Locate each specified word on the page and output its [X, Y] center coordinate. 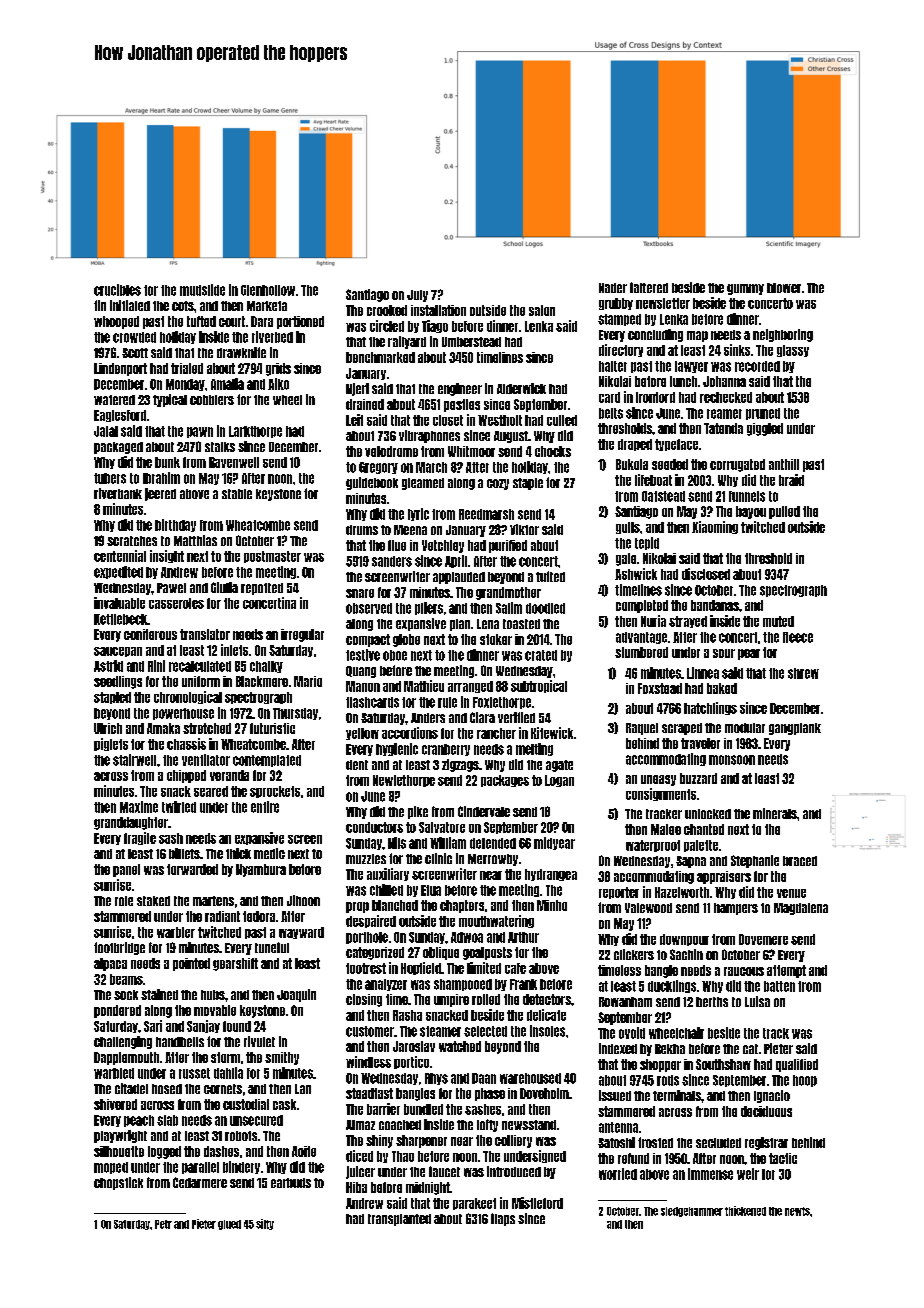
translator [205, 634]
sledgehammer [692, 1212]
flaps [503, 1219]
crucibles [117, 290]
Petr [163, 1224]
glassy [793, 351]
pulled [784, 512]
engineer [460, 389]
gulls [628, 528]
